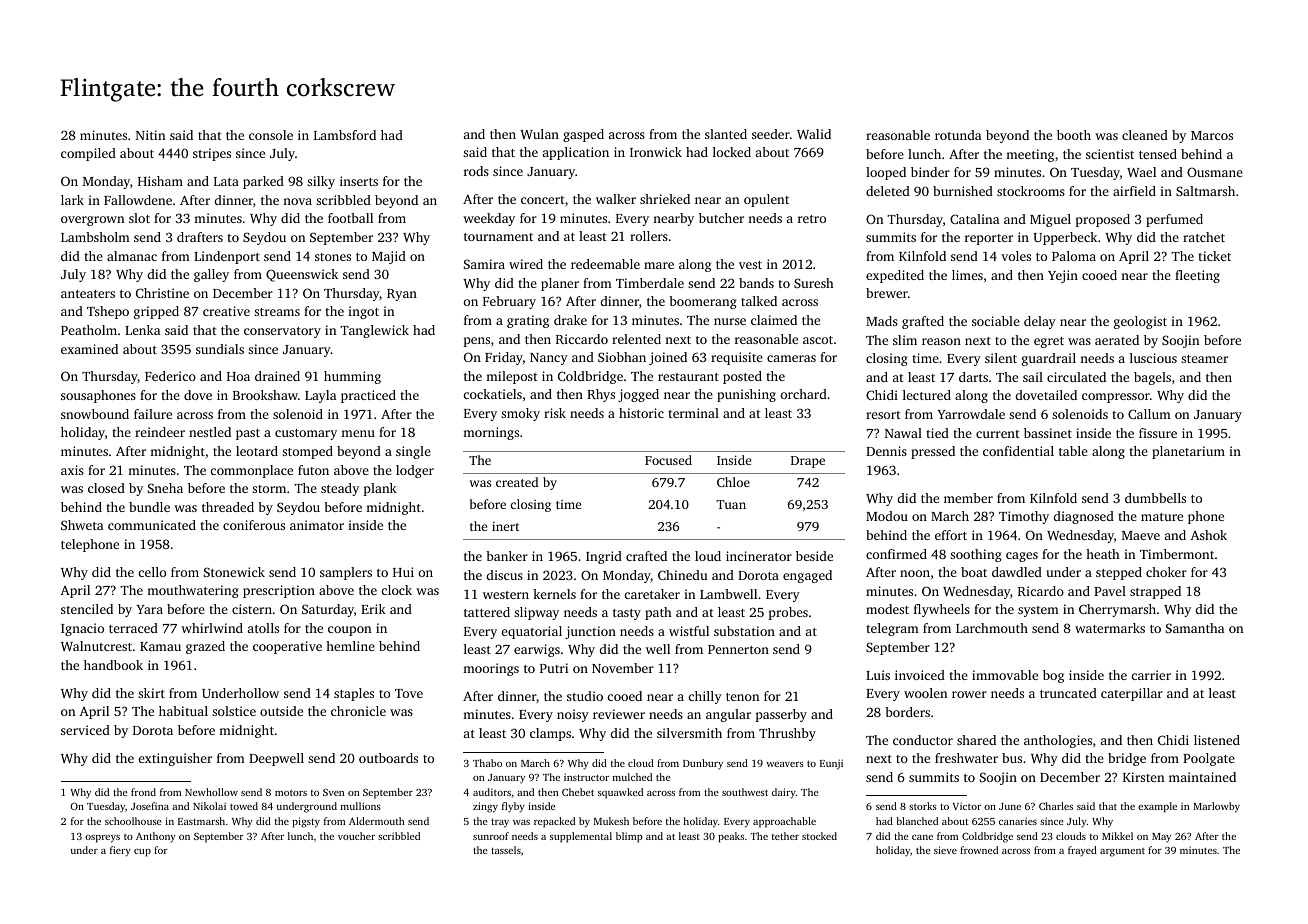  What do you see at coordinates (409, 693) in the image?
I see `Tove` at bounding box center [409, 693].
